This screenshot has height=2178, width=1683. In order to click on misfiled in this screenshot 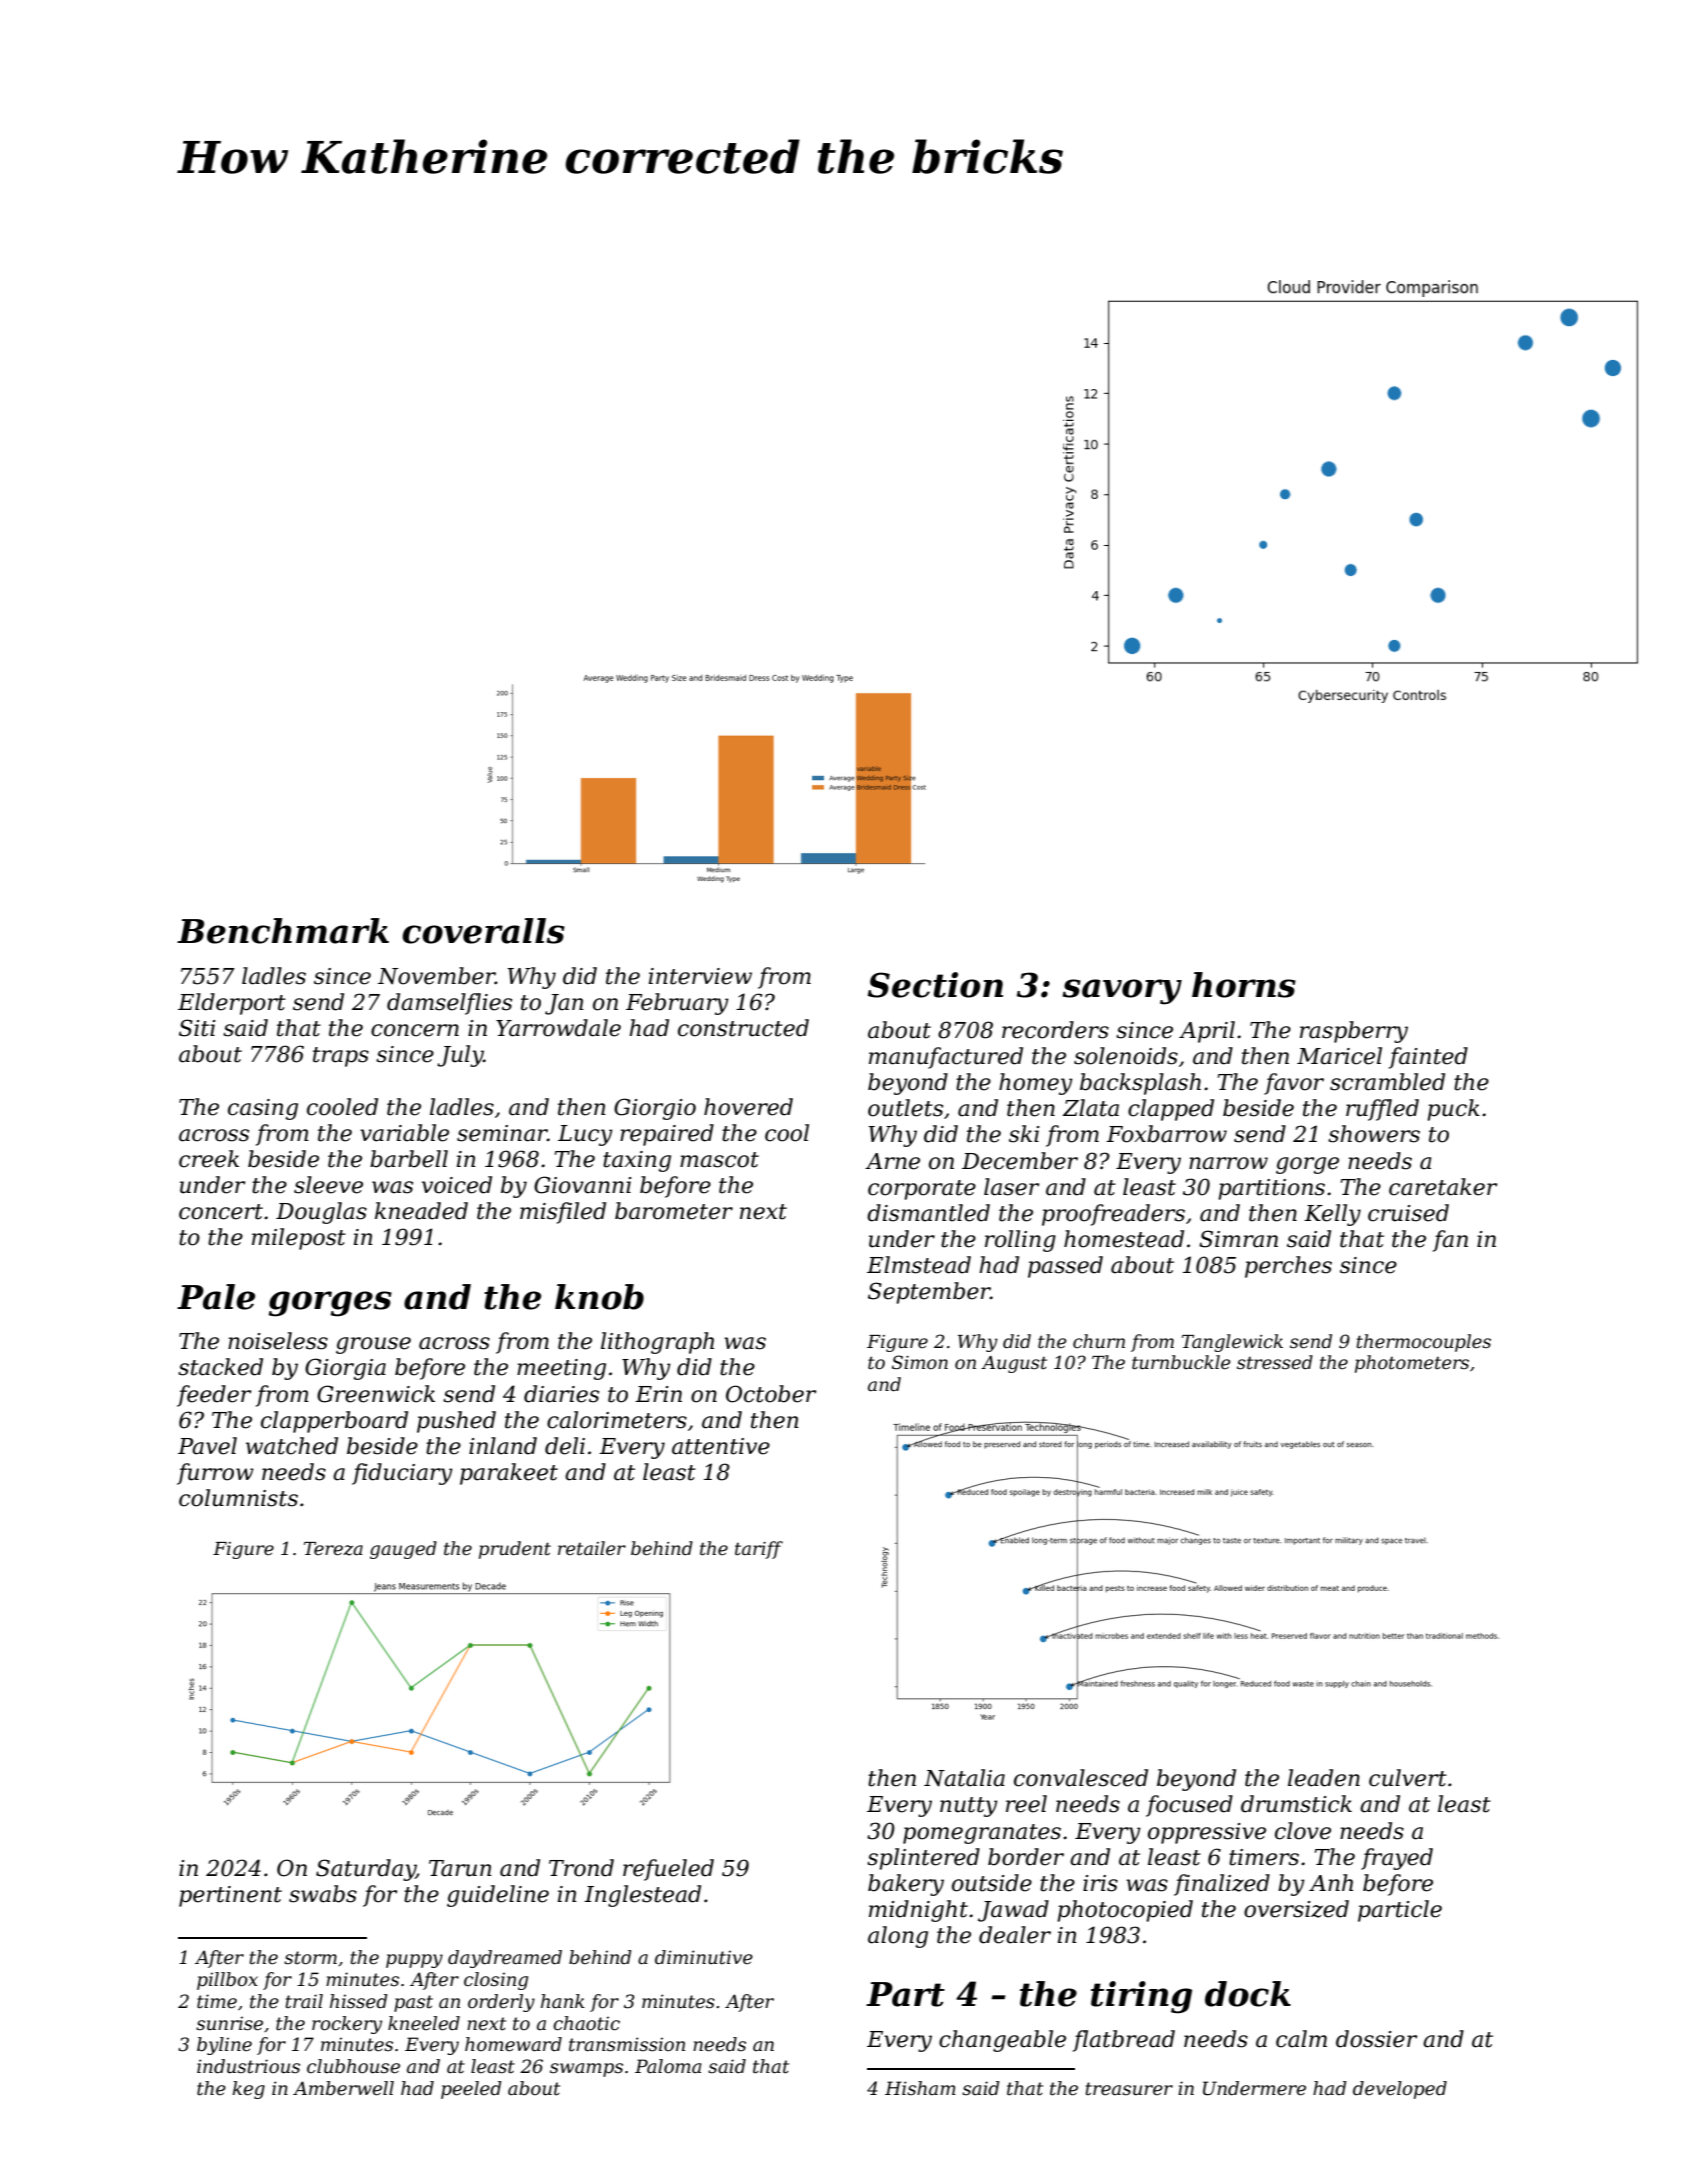, I will do `click(563, 1213)`.
